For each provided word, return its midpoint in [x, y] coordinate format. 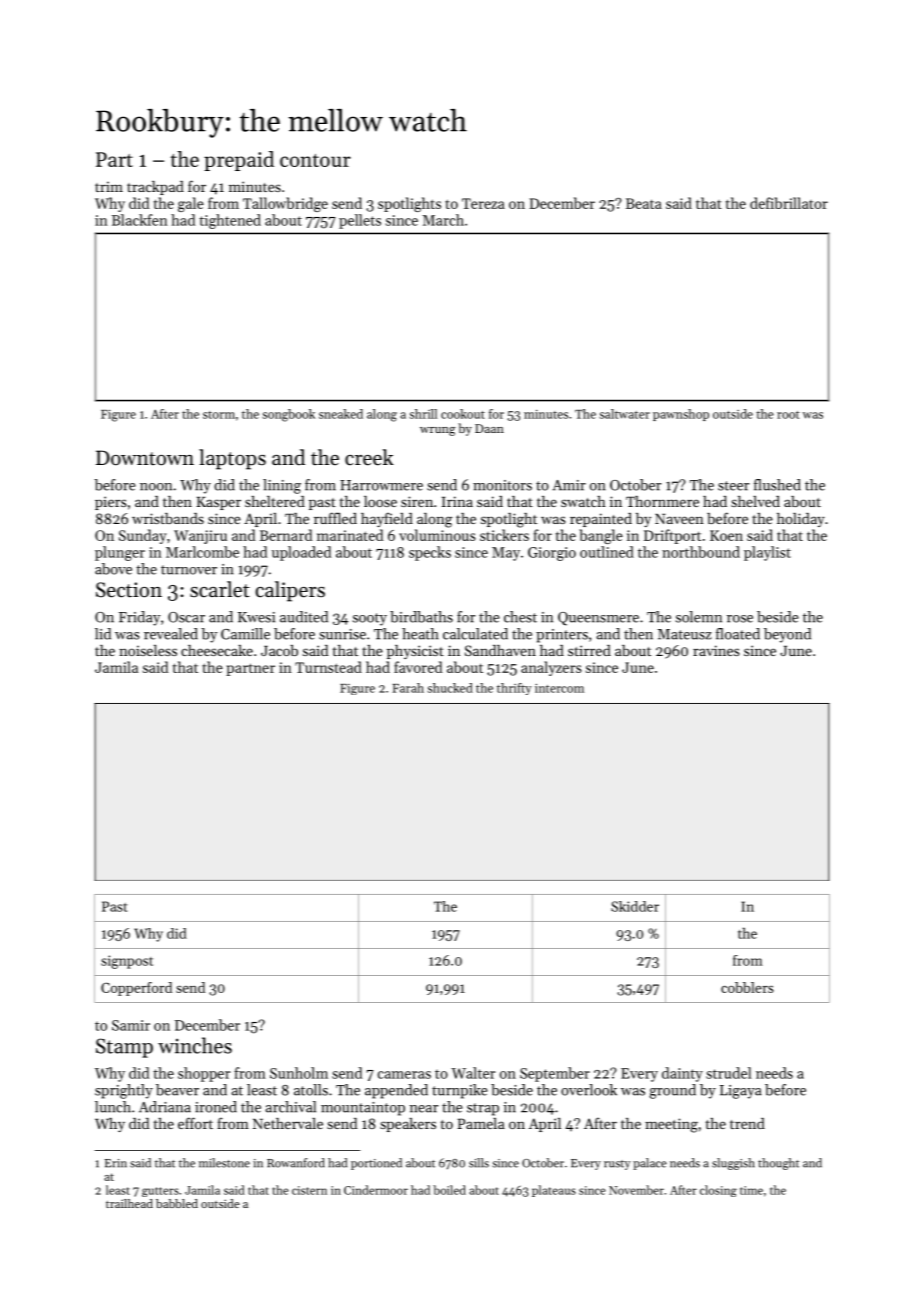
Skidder [635, 906]
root [788, 415]
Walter [473, 1073]
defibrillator [789, 203]
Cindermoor [376, 1190]
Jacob [279, 650]
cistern [309, 1190]
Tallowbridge [285, 204]
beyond [787, 635]
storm [219, 415]
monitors [502, 485]
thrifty [514, 689]
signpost [127, 962]
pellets [360, 221]
